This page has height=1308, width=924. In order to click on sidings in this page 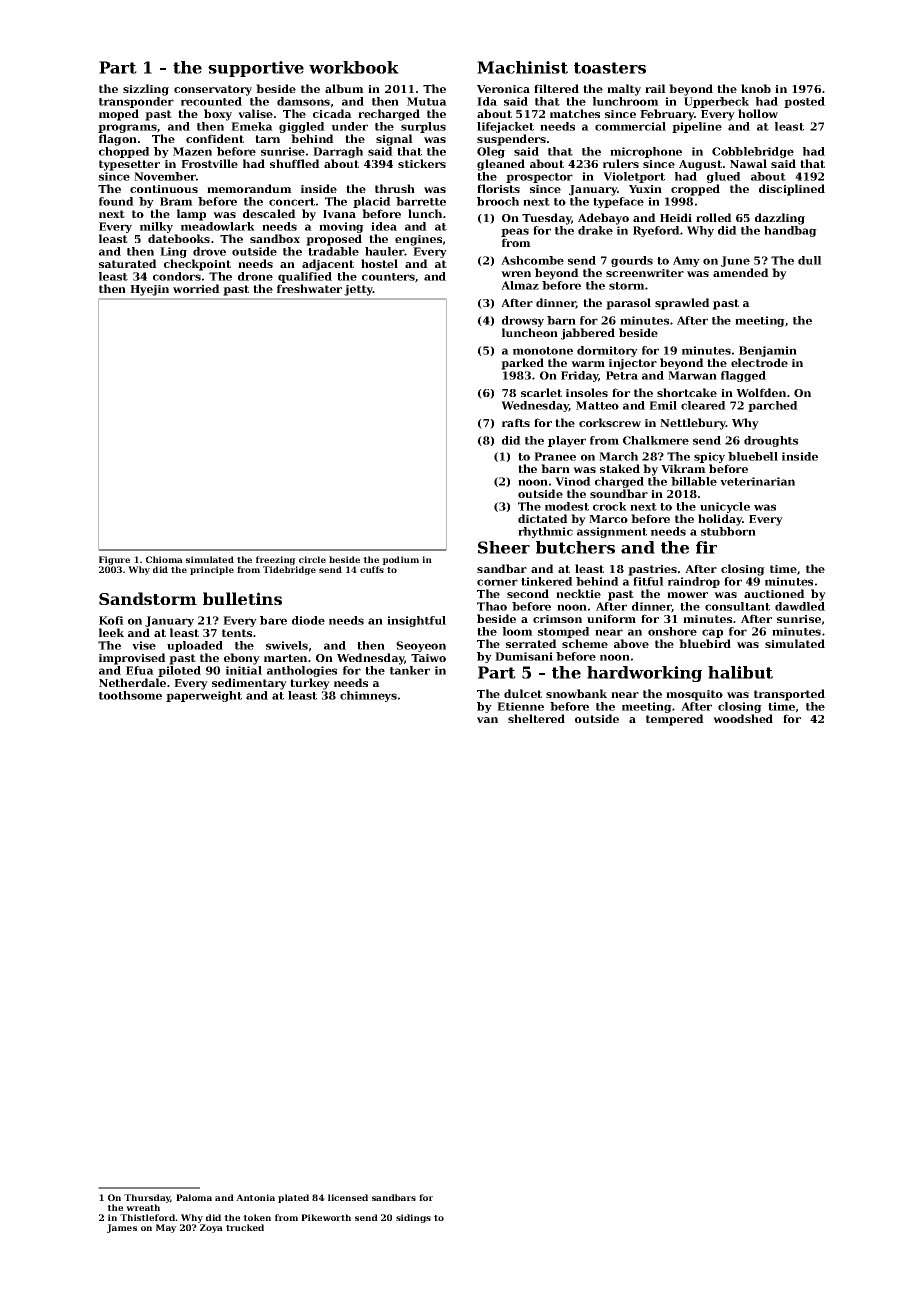, I will do `click(413, 1218)`.
